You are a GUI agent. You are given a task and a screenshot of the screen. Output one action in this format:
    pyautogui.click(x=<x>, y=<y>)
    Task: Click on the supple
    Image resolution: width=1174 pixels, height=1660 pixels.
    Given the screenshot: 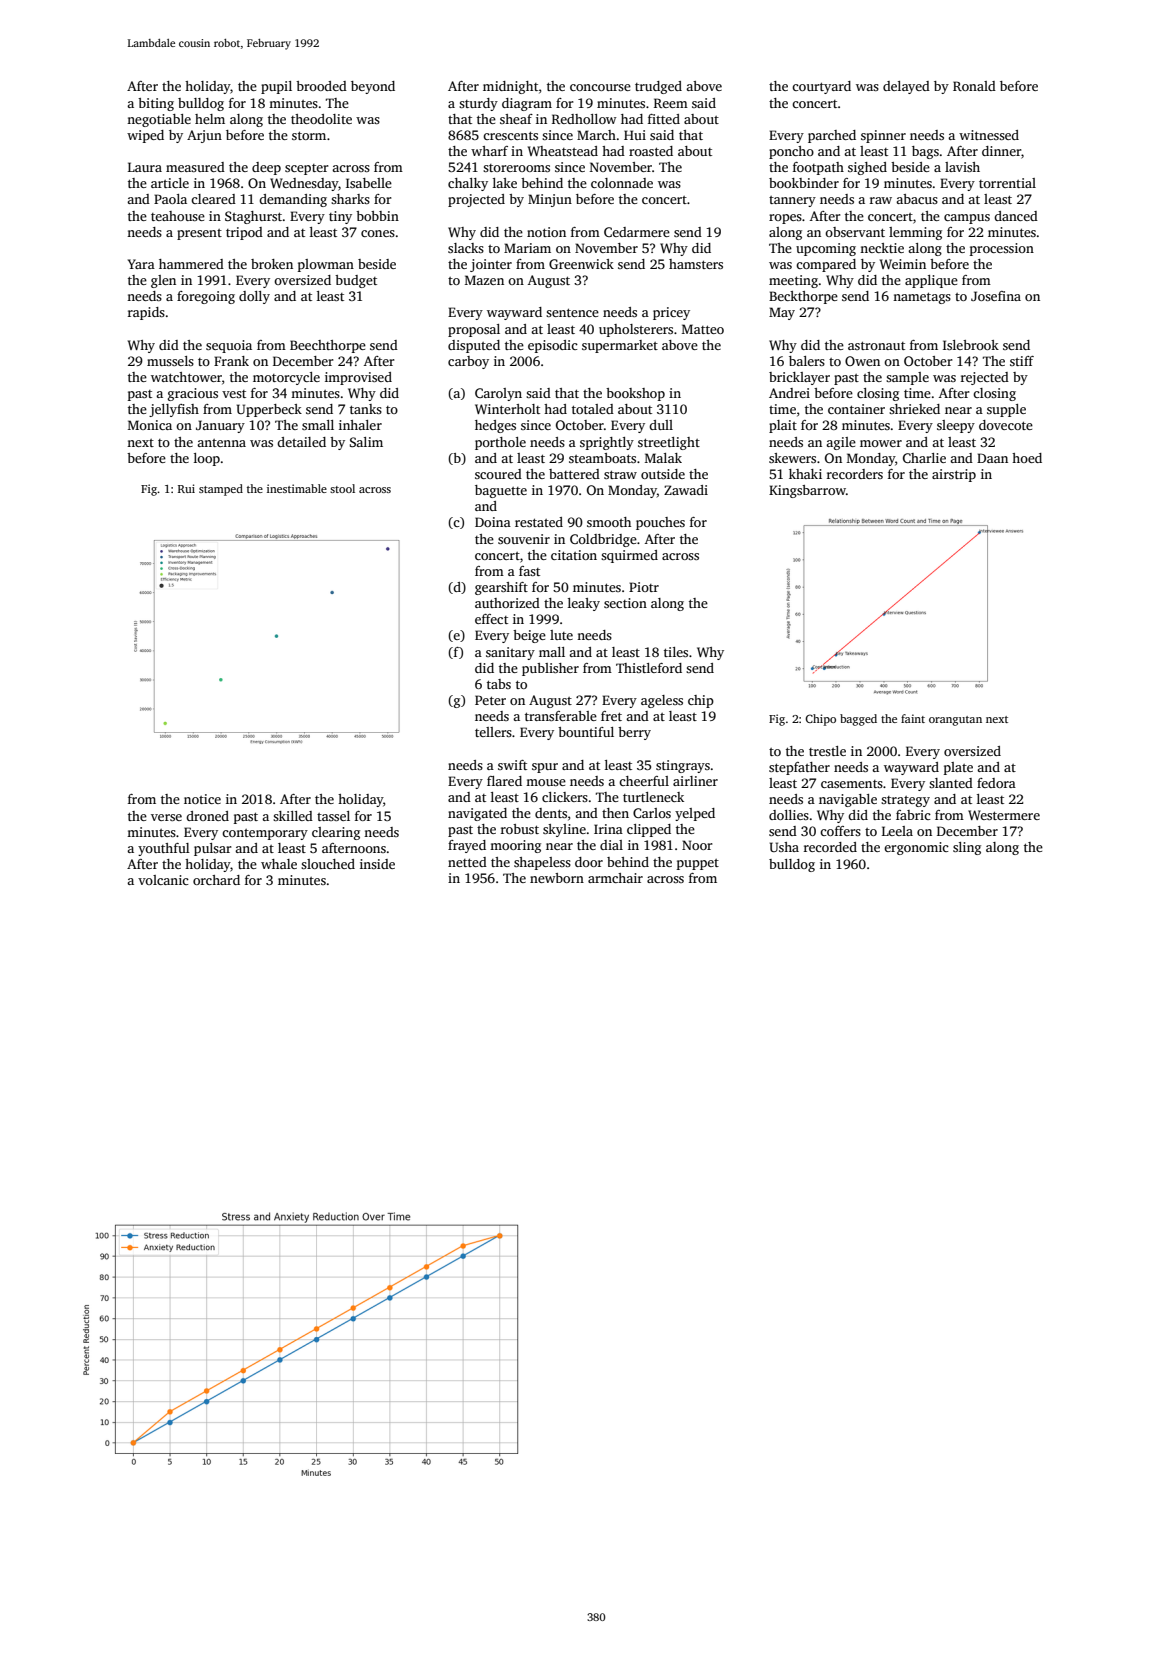 What is the action you would take?
    pyautogui.click(x=1006, y=410)
